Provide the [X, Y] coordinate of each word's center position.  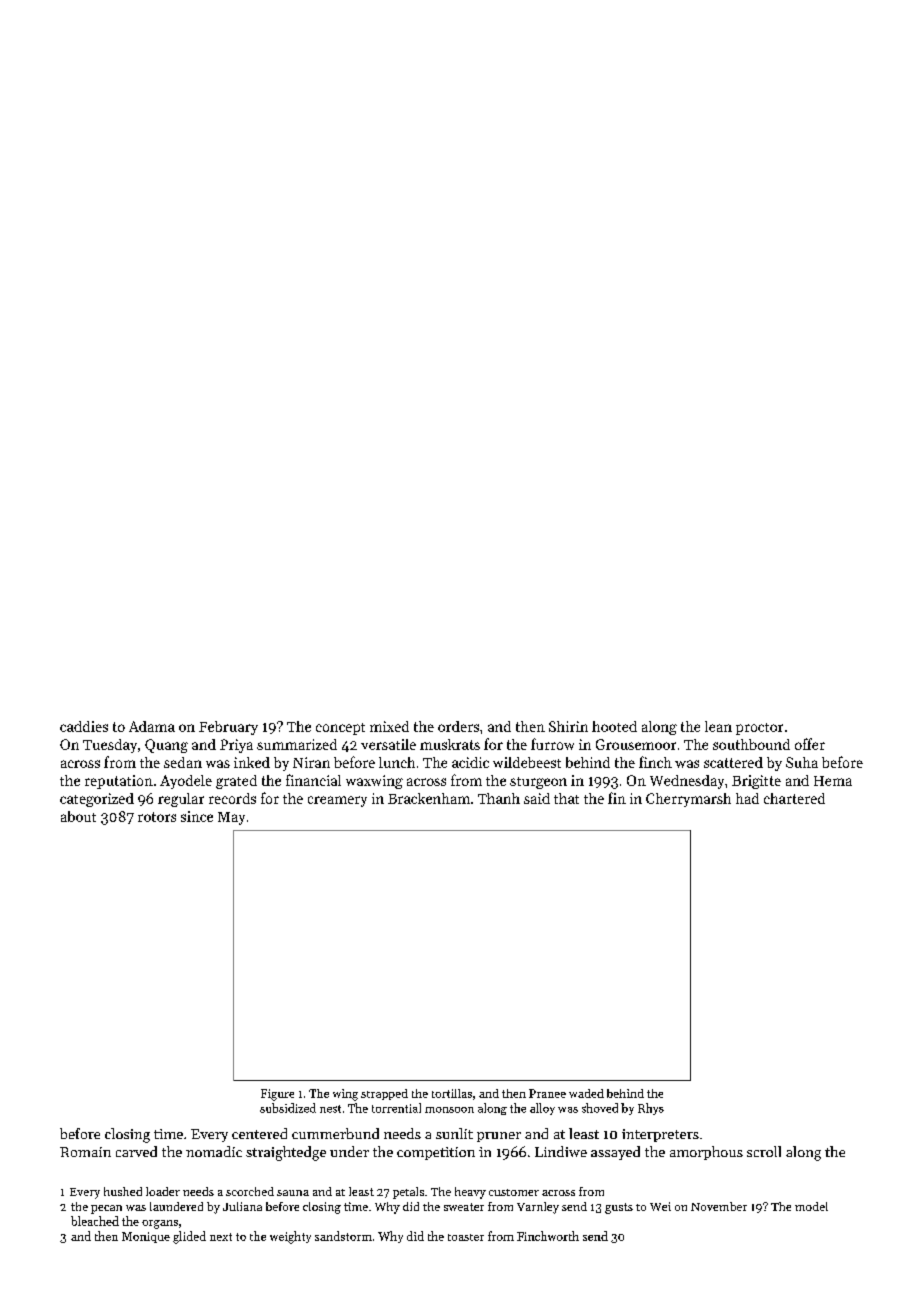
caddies [84, 726]
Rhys [651, 1109]
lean [718, 726]
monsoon [449, 1110]
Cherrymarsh [688, 800]
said [537, 798]
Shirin [568, 726]
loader [163, 1191]
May [231, 818]
